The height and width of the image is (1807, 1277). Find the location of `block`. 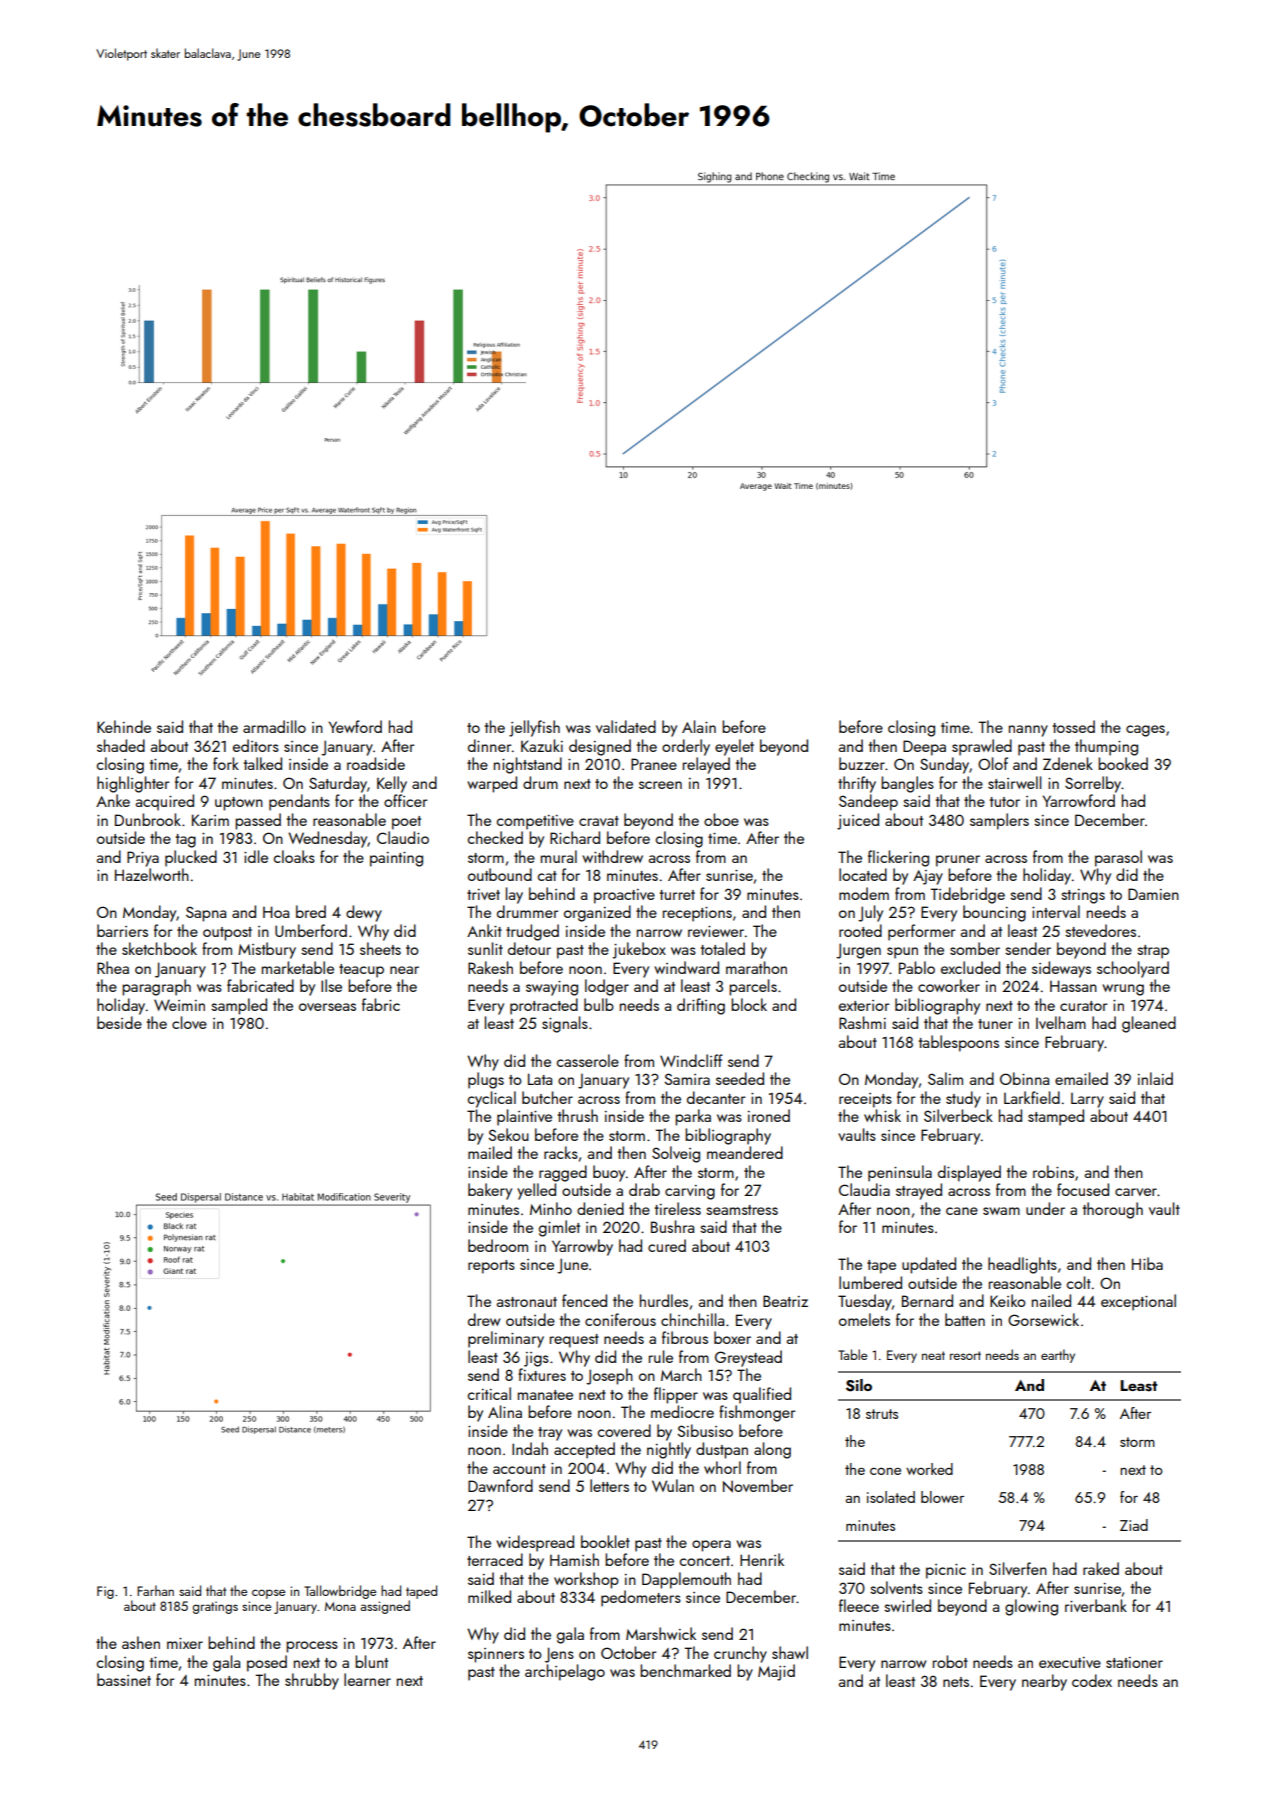

block is located at coordinates (749, 1004).
